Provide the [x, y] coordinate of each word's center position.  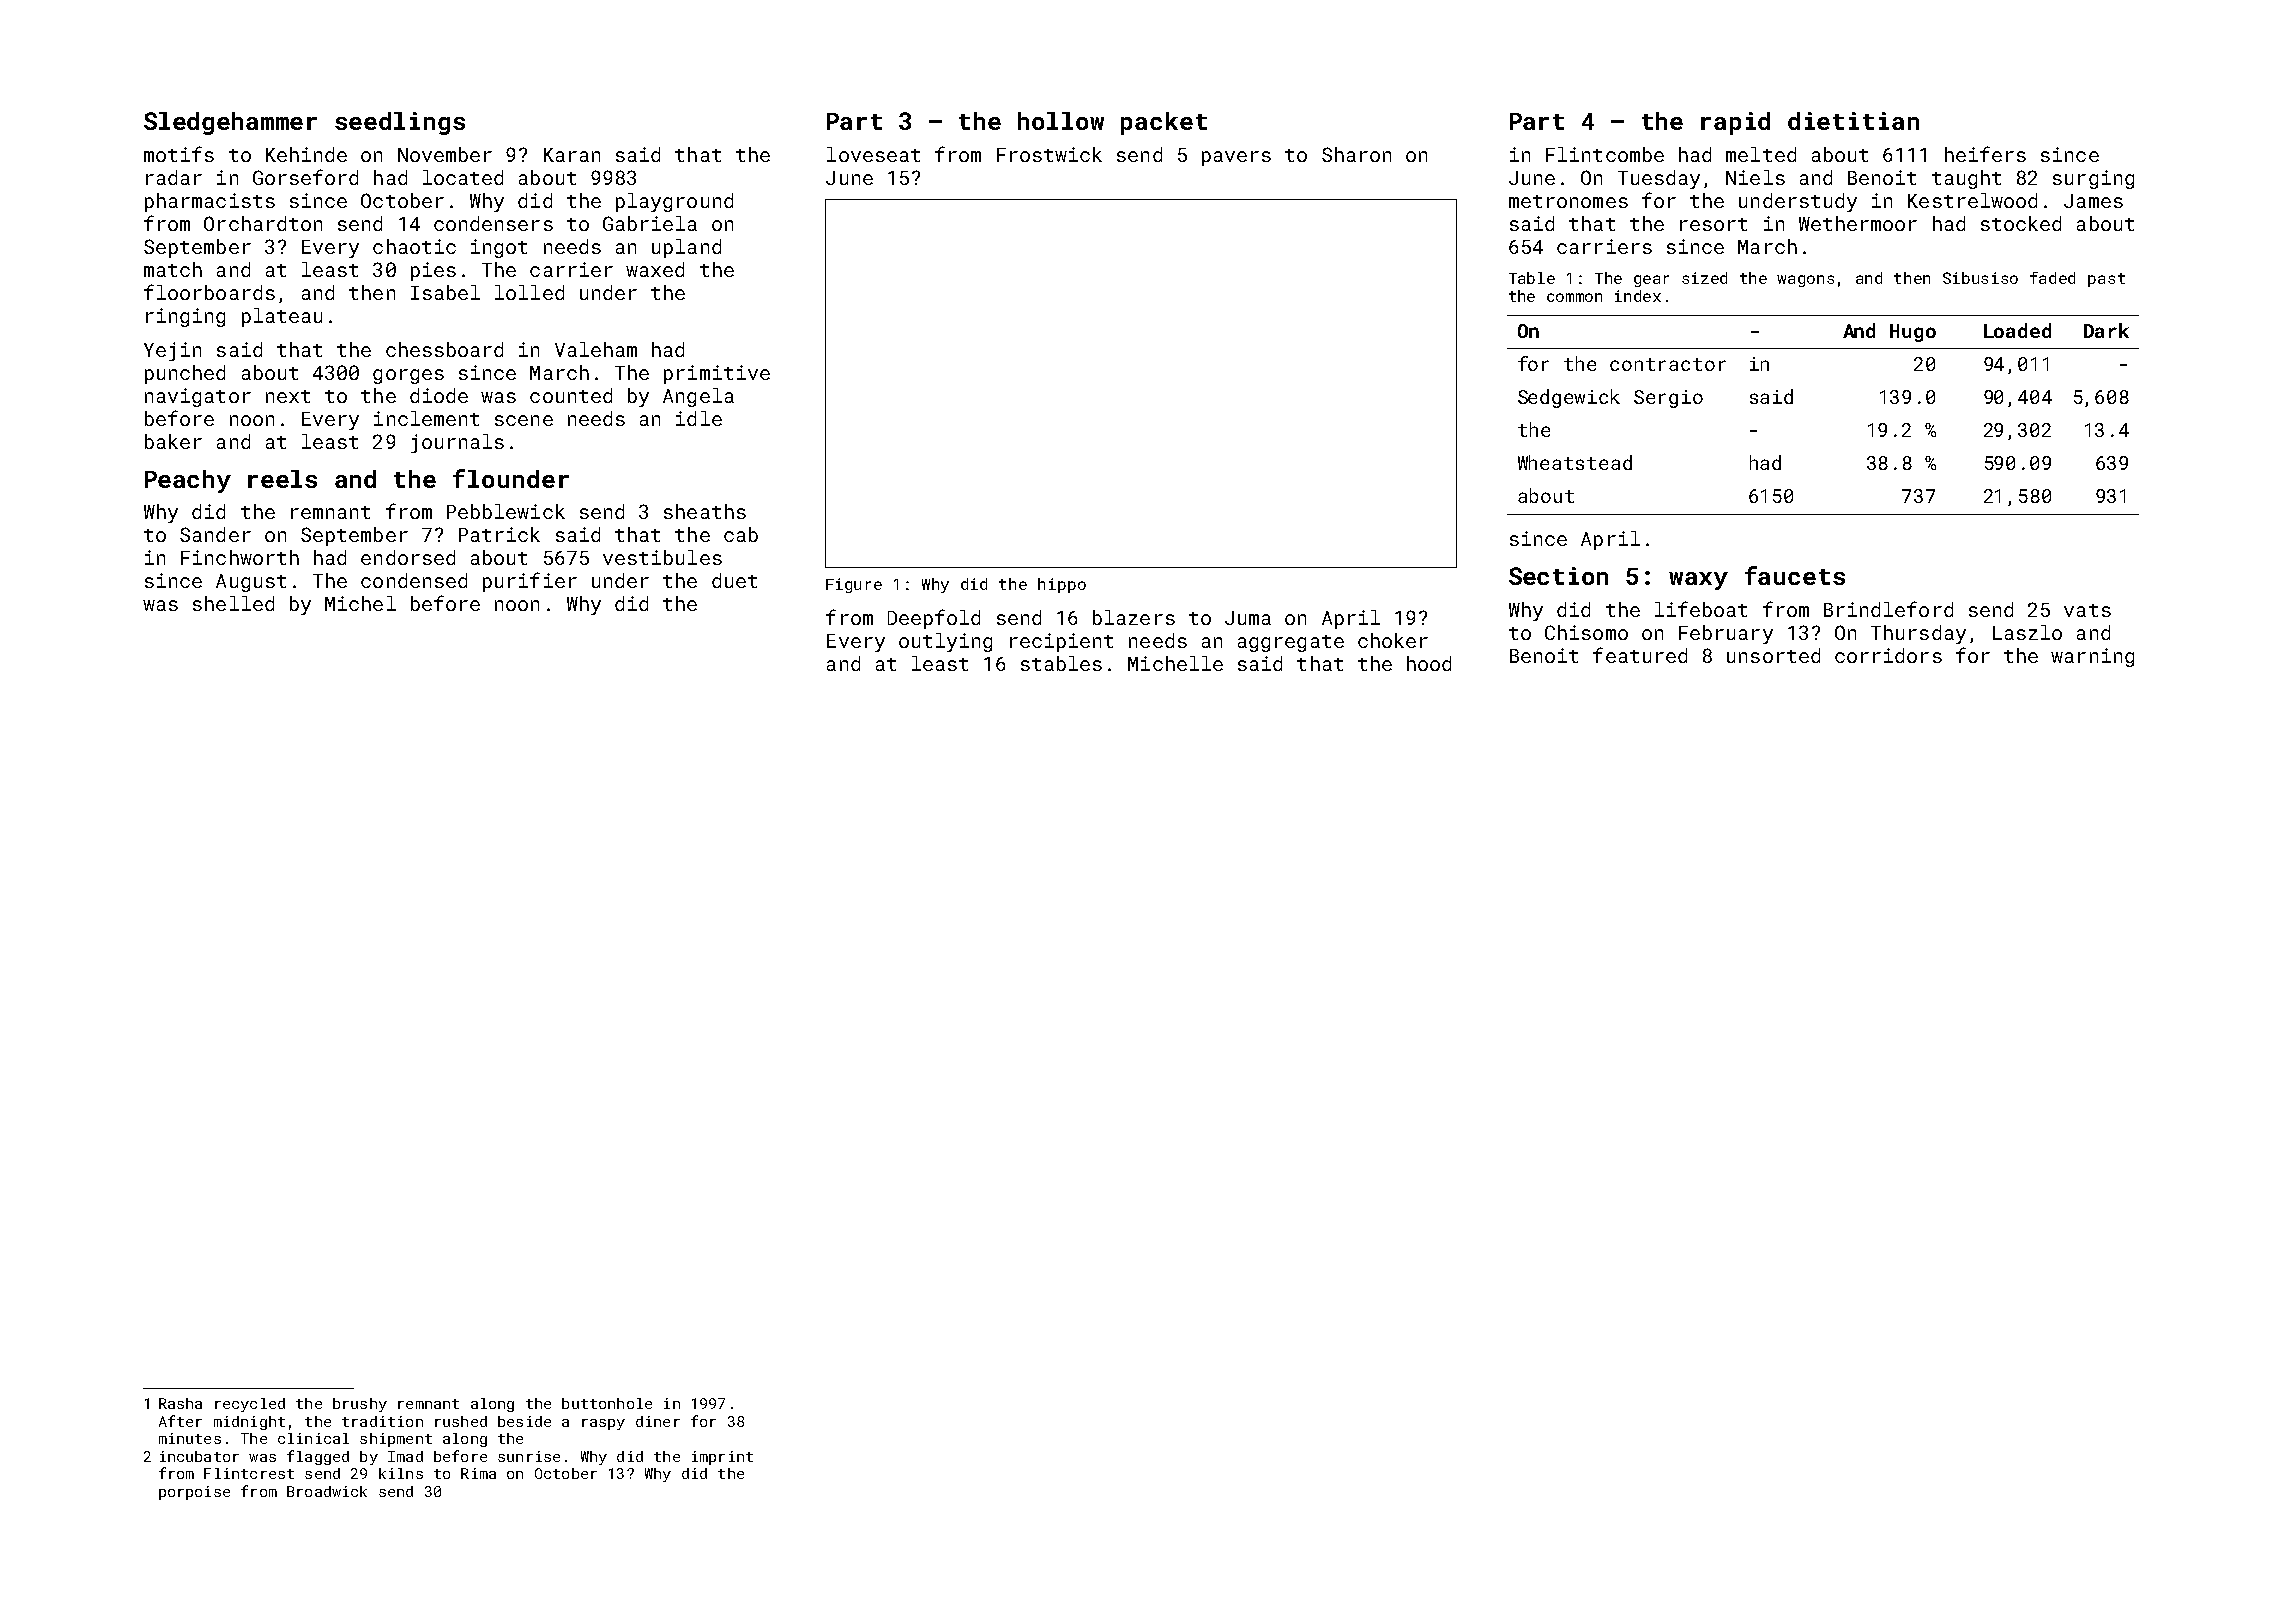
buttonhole [607, 1403]
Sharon [1356, 154]
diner [658, 1421]
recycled [250, 1405]
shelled [233, 603]
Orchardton [263, 223]
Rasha [180, 1403]
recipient [1061, 642]
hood [1429, 663]
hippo [1062, 585]
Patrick [499, 534]
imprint [722, 1458]
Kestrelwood [1972, 200]
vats [2087, 610]
